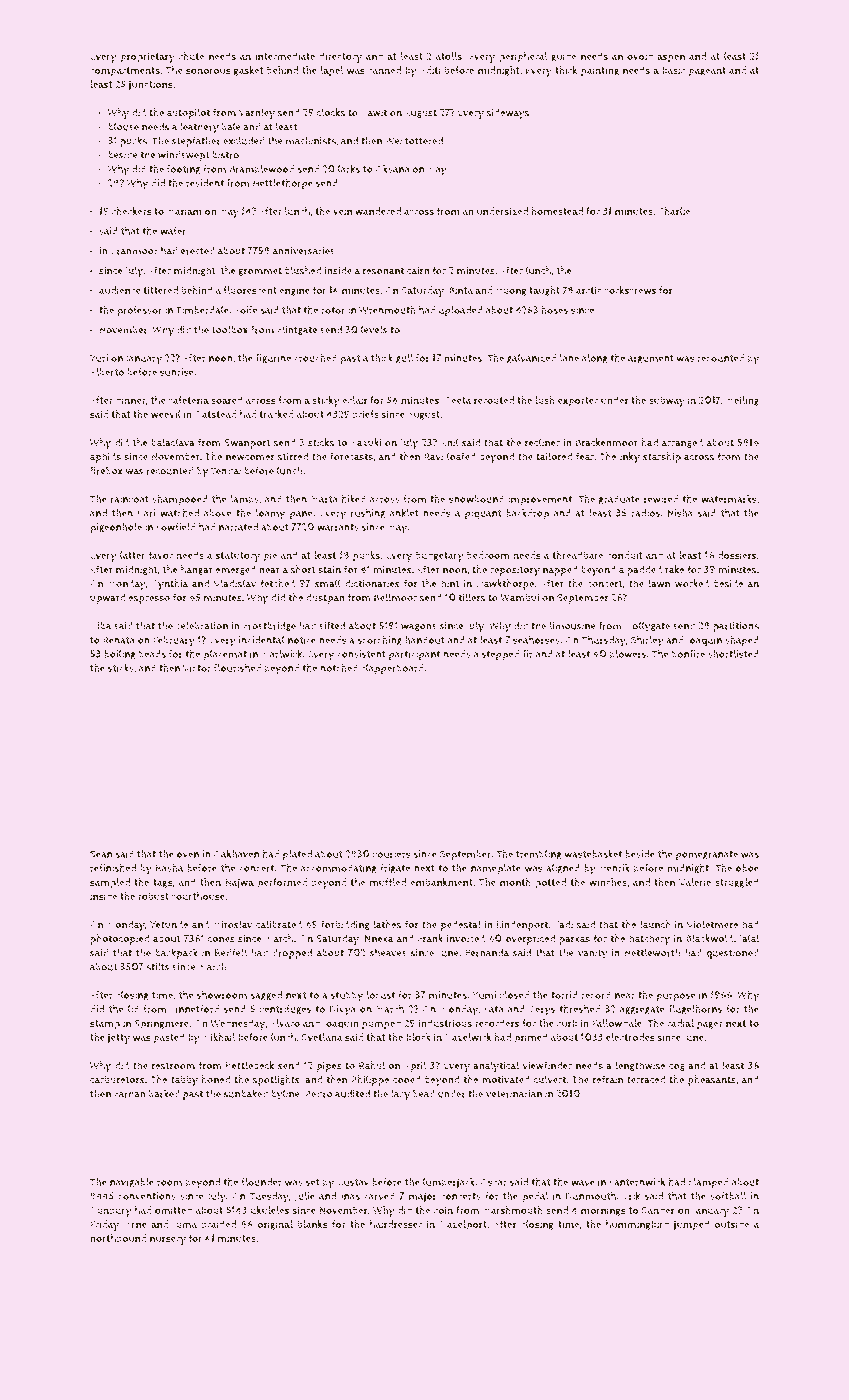 This screenshot has width=849, height=1400. Describe the element at coordinates (500, 655) in the screenshot. I see `stepped` at that location.
